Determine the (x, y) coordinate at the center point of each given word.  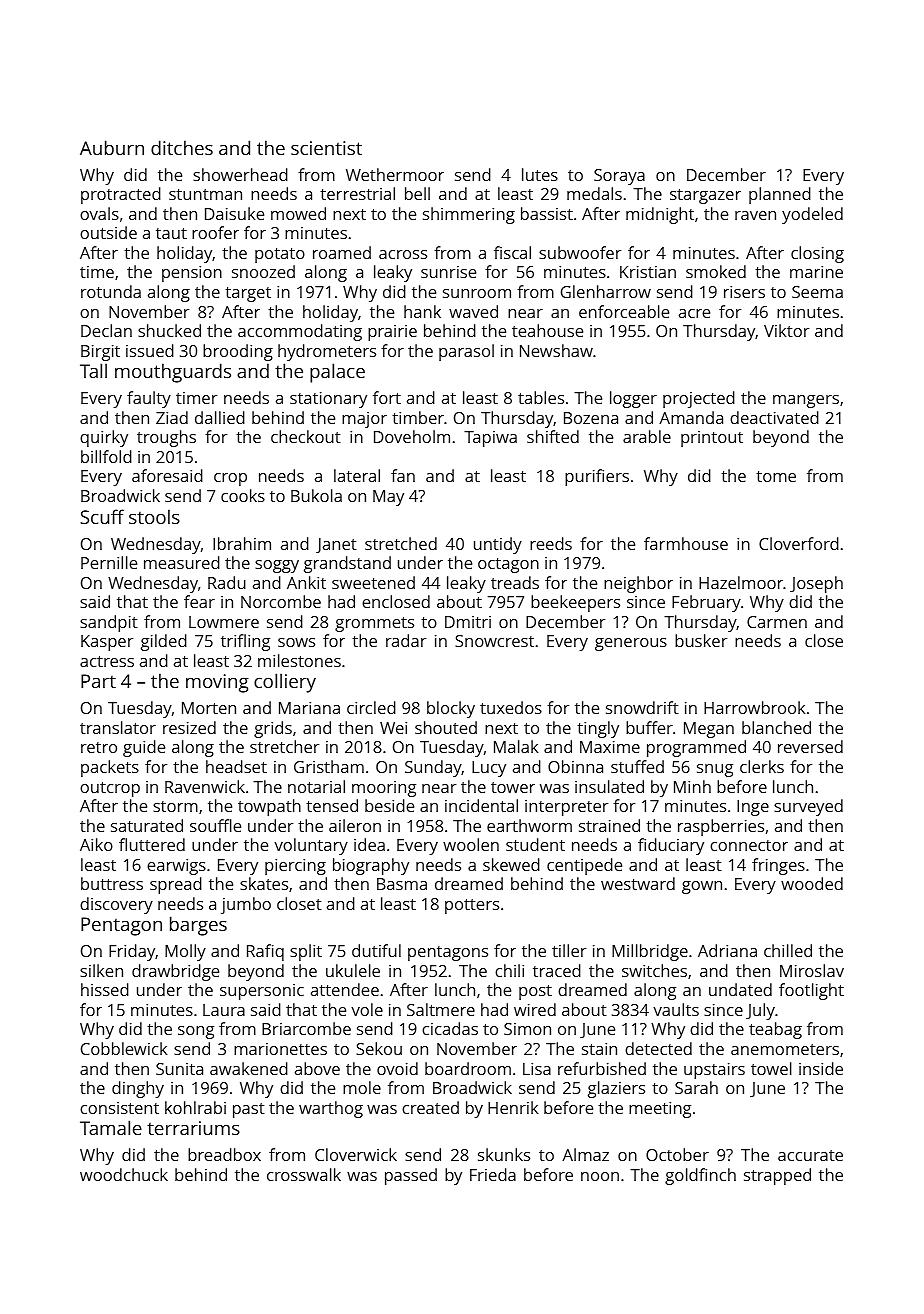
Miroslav (812, 970)
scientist (326, 148)
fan (403, 475)
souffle (215, 825)
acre (694, 313)
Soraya (619, 177)
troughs (166, 438)
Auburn (112, 147)
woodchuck (124, 1174)
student (535, 844)
